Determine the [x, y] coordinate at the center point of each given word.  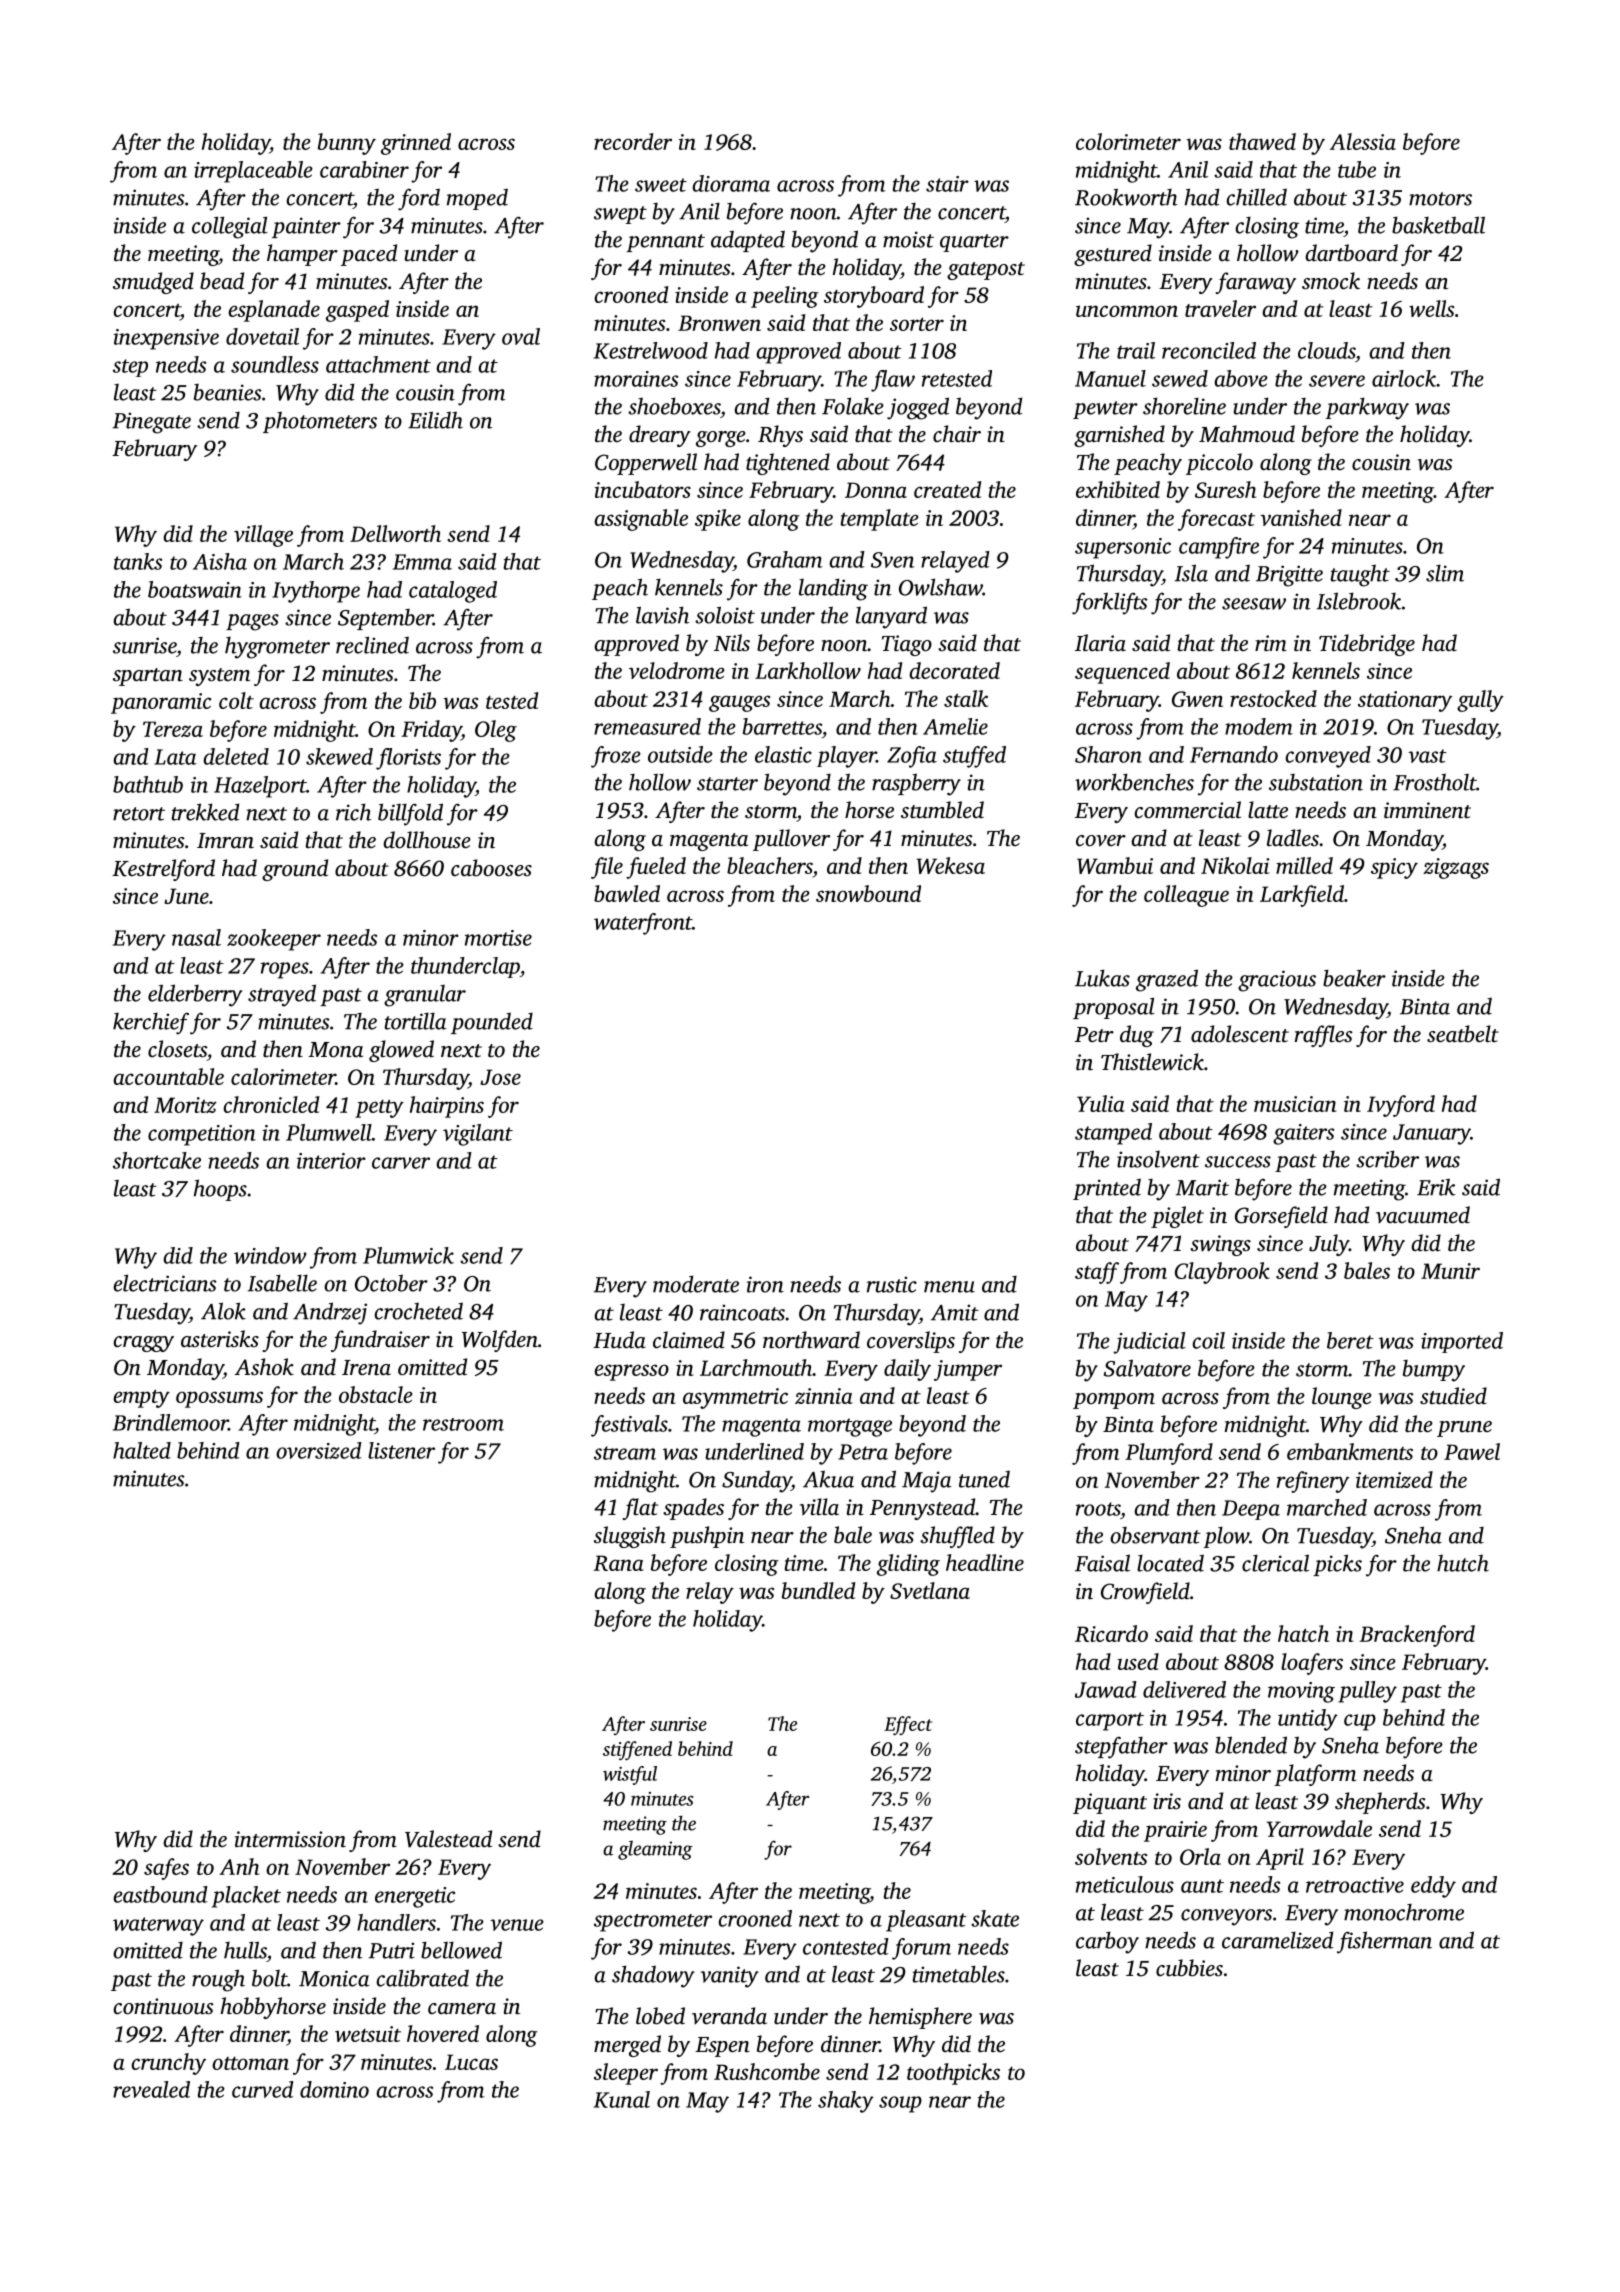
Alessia [1363, 141]
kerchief [151, 1023]
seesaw [1254, 604]
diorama [731, 183]
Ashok [264, 1366]
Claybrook [1222, 1273]
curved [263, 2089]
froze [616, 757]
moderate [696, 1284]
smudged [153, 283]
